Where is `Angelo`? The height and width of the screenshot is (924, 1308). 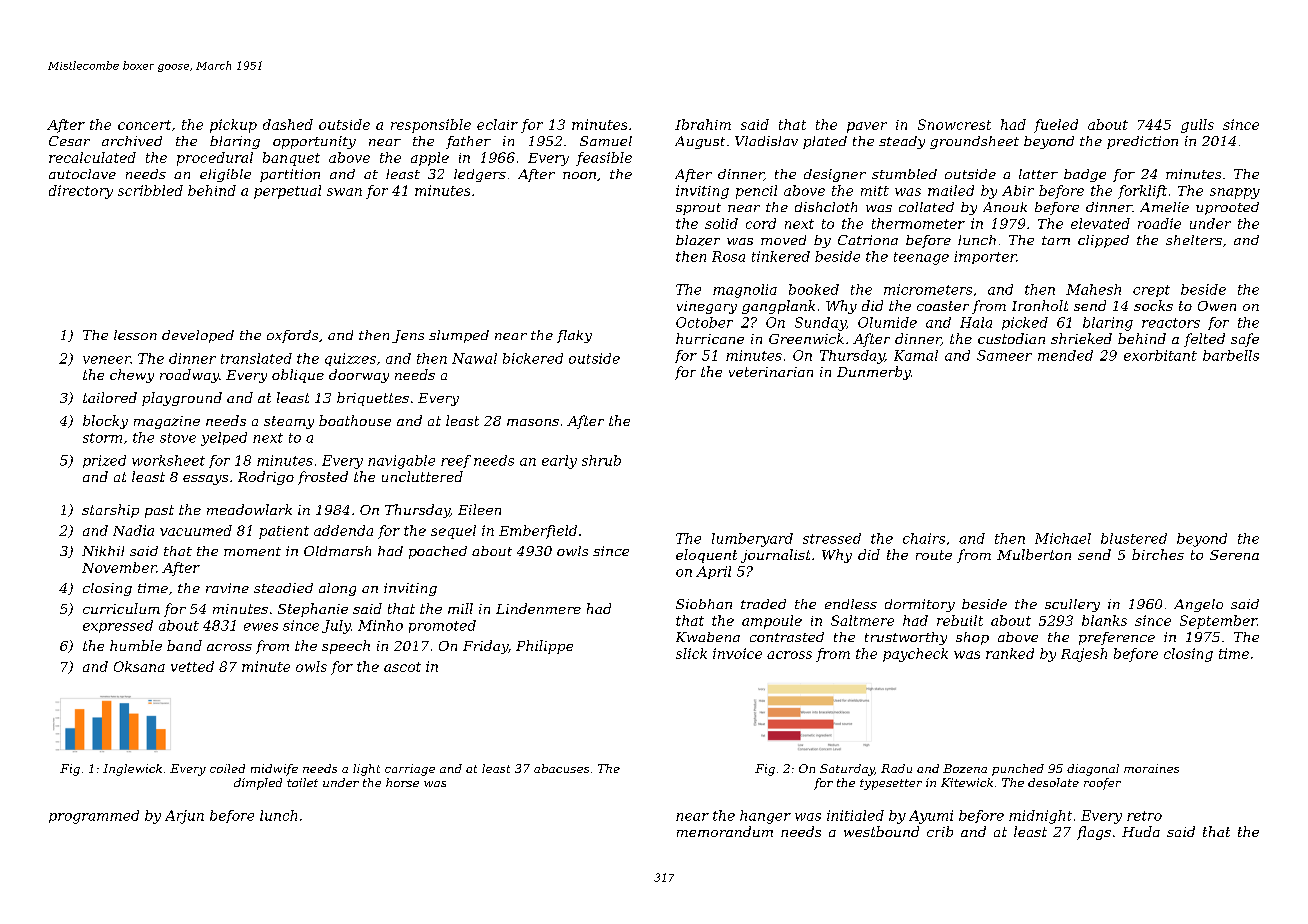 Angelo is located at coordinates (1198, 605).
